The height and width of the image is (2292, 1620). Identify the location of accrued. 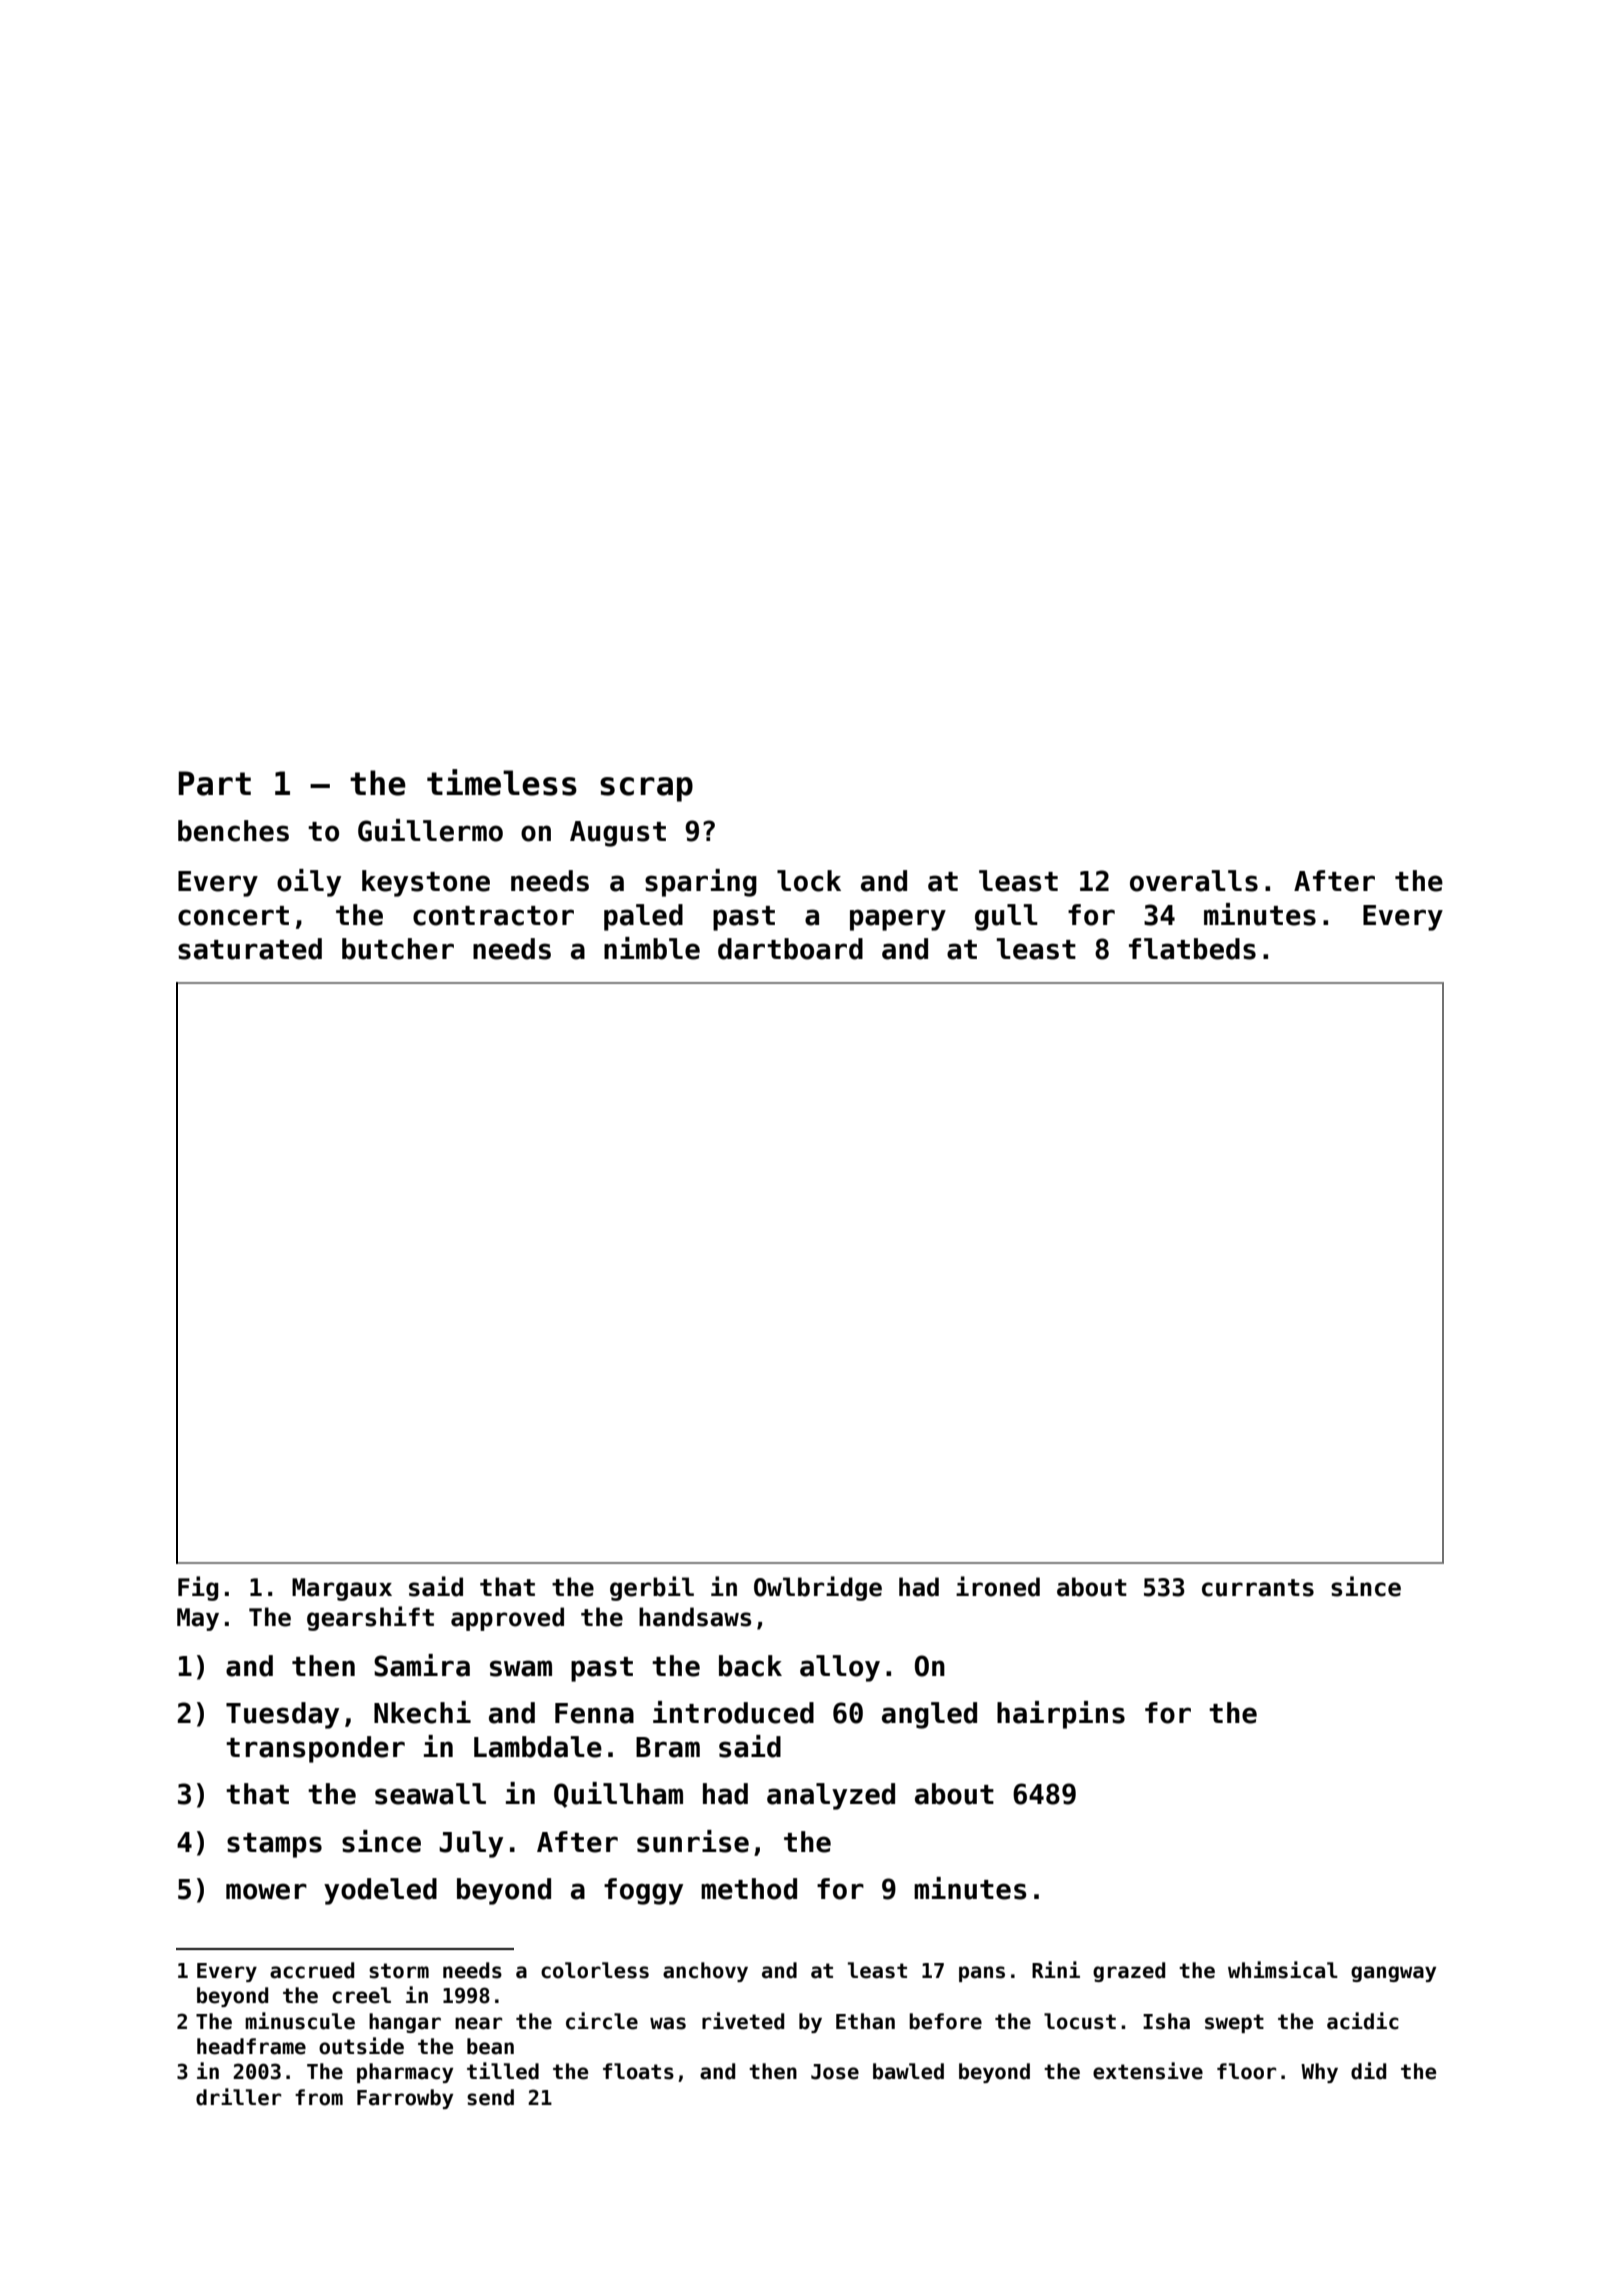
(312, 1970).
